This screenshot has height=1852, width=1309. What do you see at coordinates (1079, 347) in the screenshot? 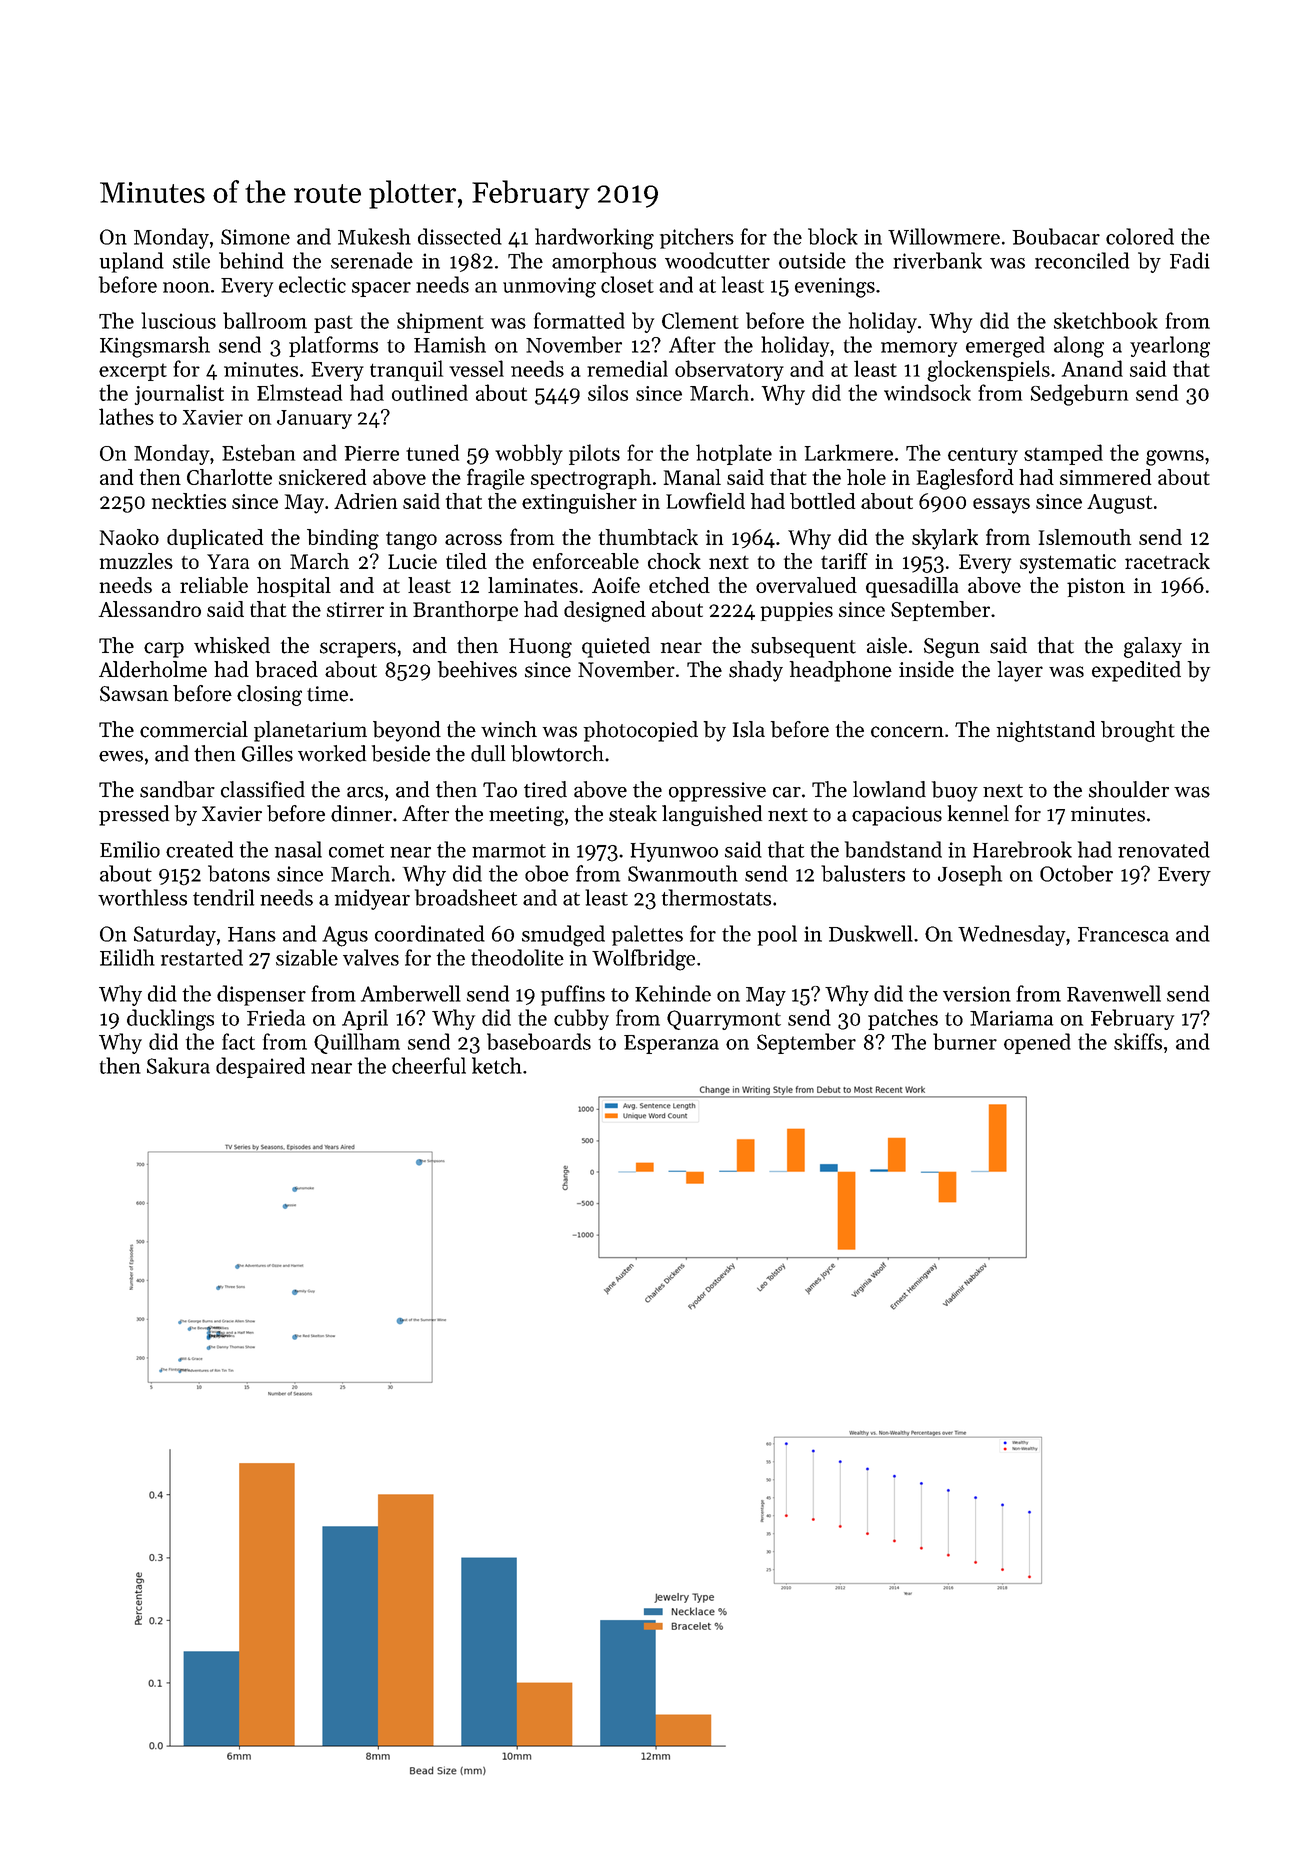
I see `along` at bounding box center [1079, 347].
